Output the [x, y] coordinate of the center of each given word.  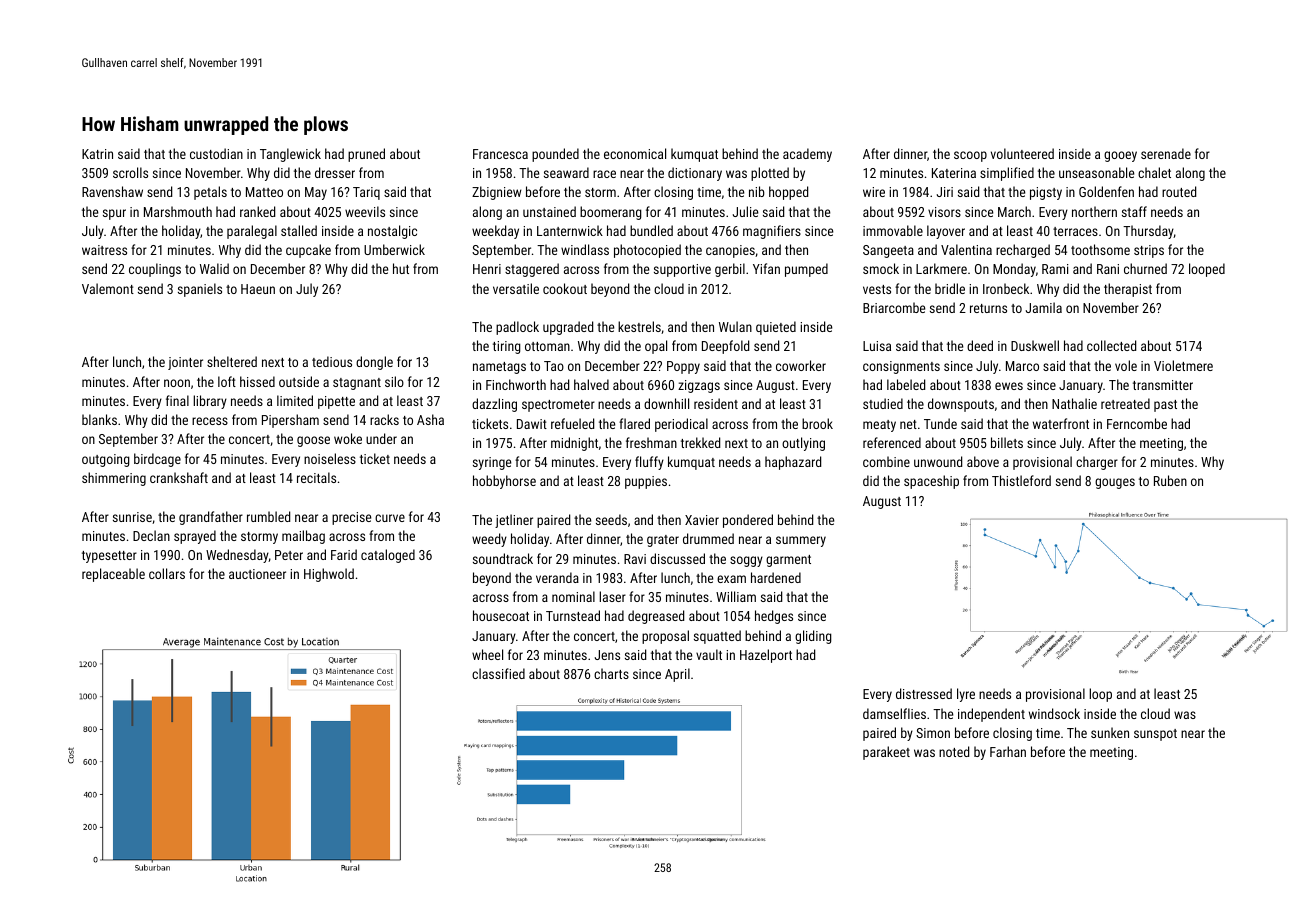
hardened [776, 577]
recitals [316, 477]
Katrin [97, 154]
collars [167, 573]
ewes [1009, 386]
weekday [495, 232]
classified [498, 673]
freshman [651, 442]
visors [944, 212]
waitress [104, 250]
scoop [970, 156]
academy [807, 155]
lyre [966, 695]
